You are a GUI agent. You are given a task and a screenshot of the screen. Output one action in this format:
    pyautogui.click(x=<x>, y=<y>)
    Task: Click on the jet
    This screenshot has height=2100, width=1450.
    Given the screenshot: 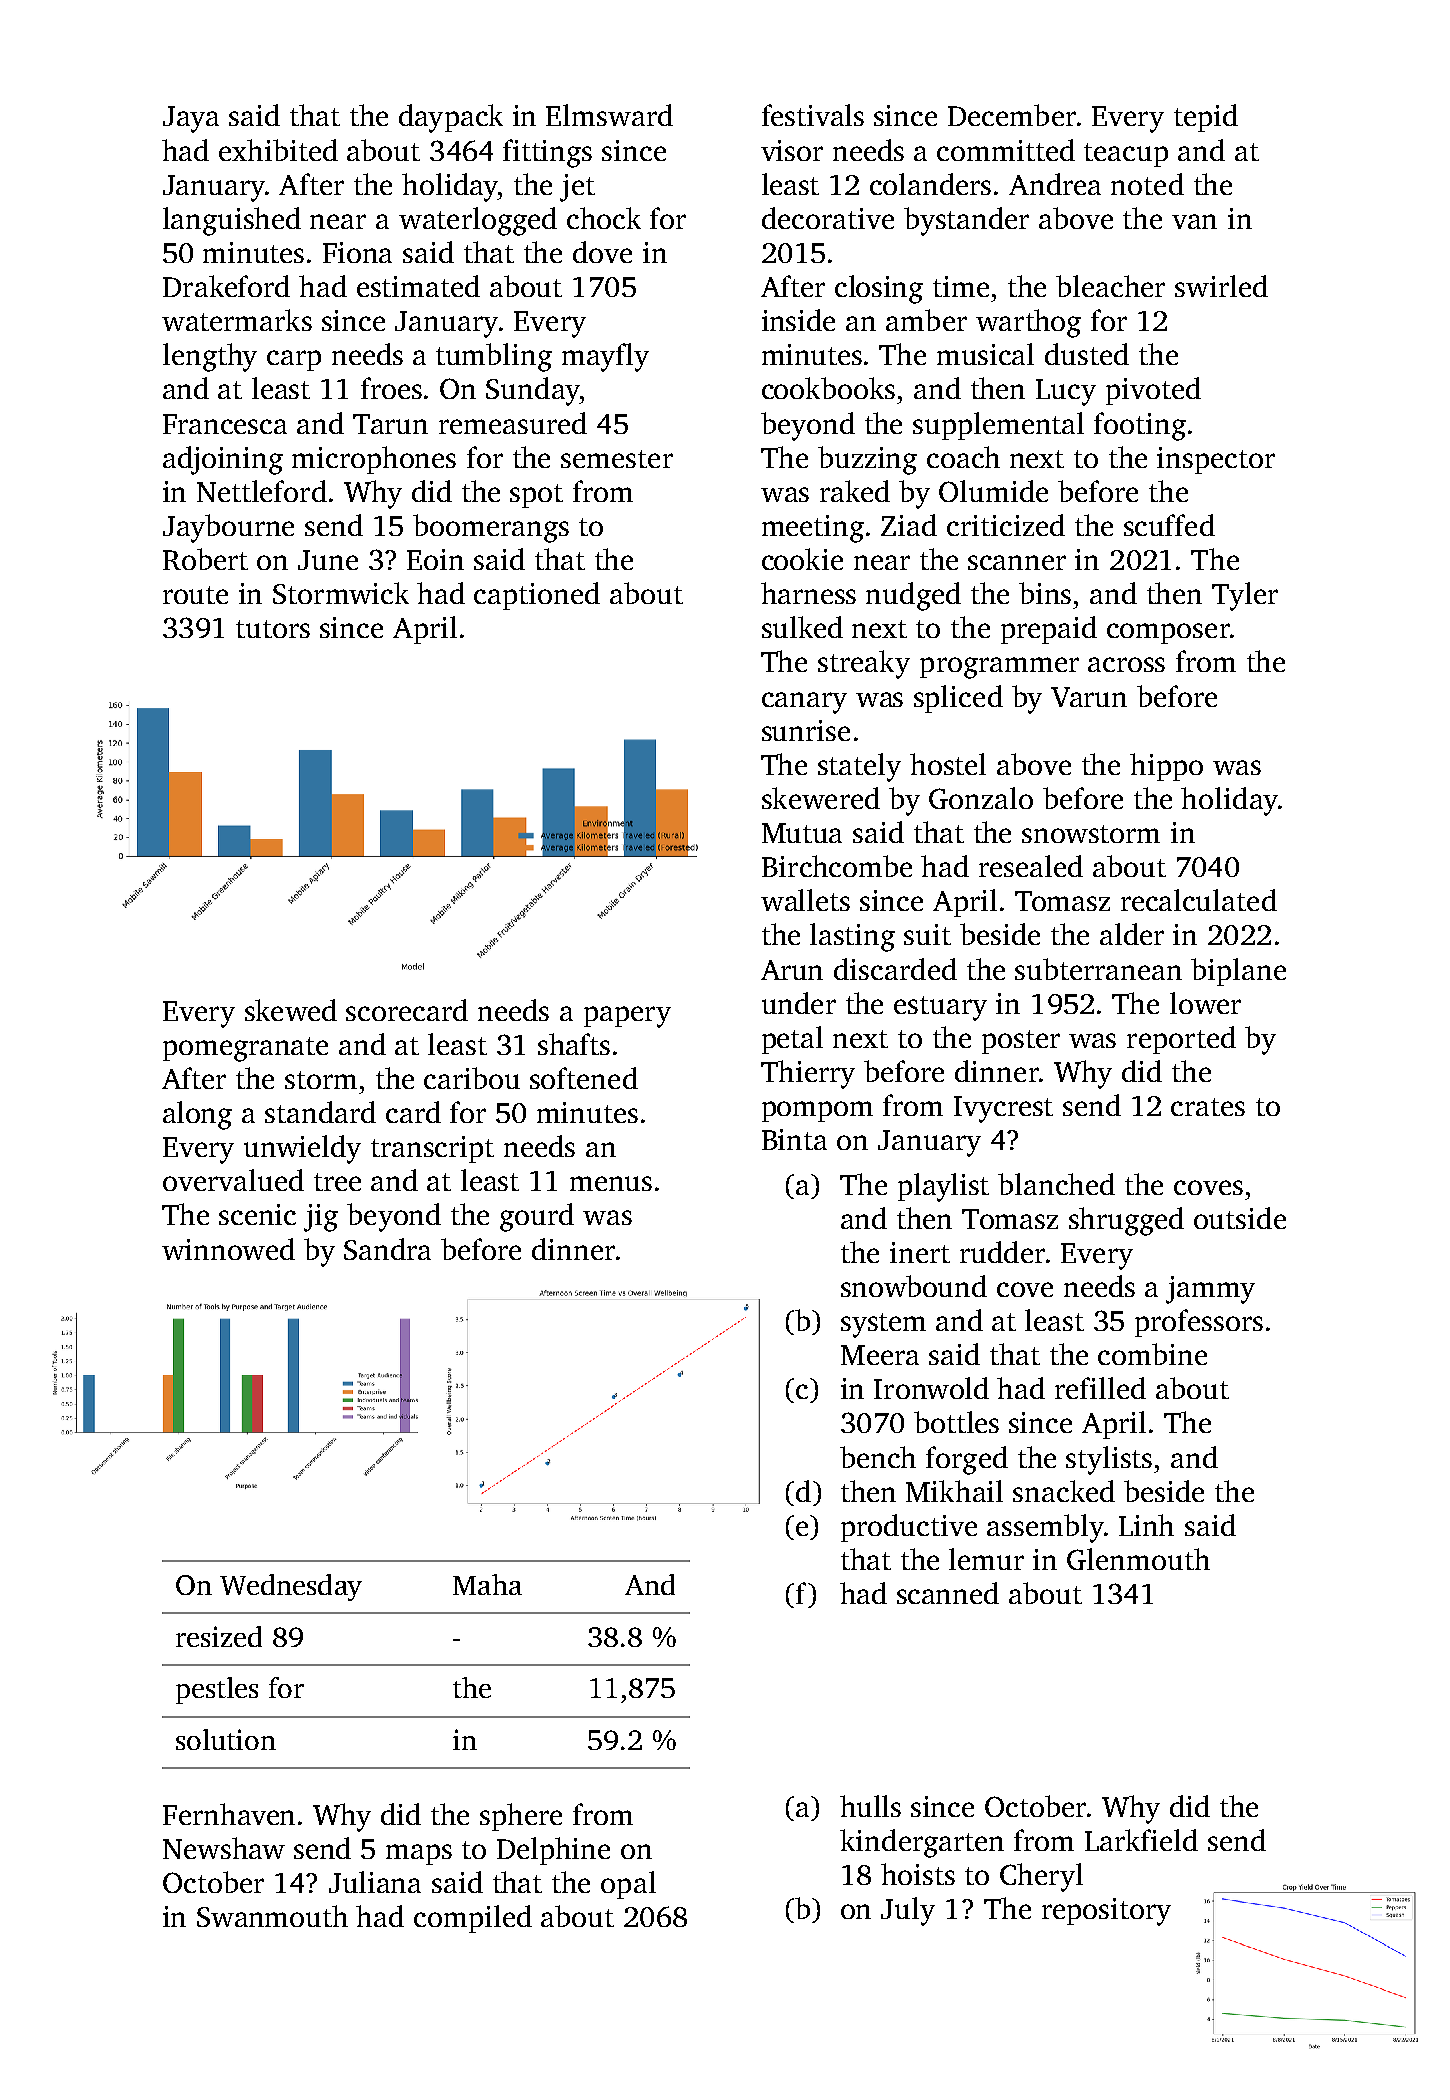 What is the action you would take?
    pyautogui.click(x=577, y=188)
